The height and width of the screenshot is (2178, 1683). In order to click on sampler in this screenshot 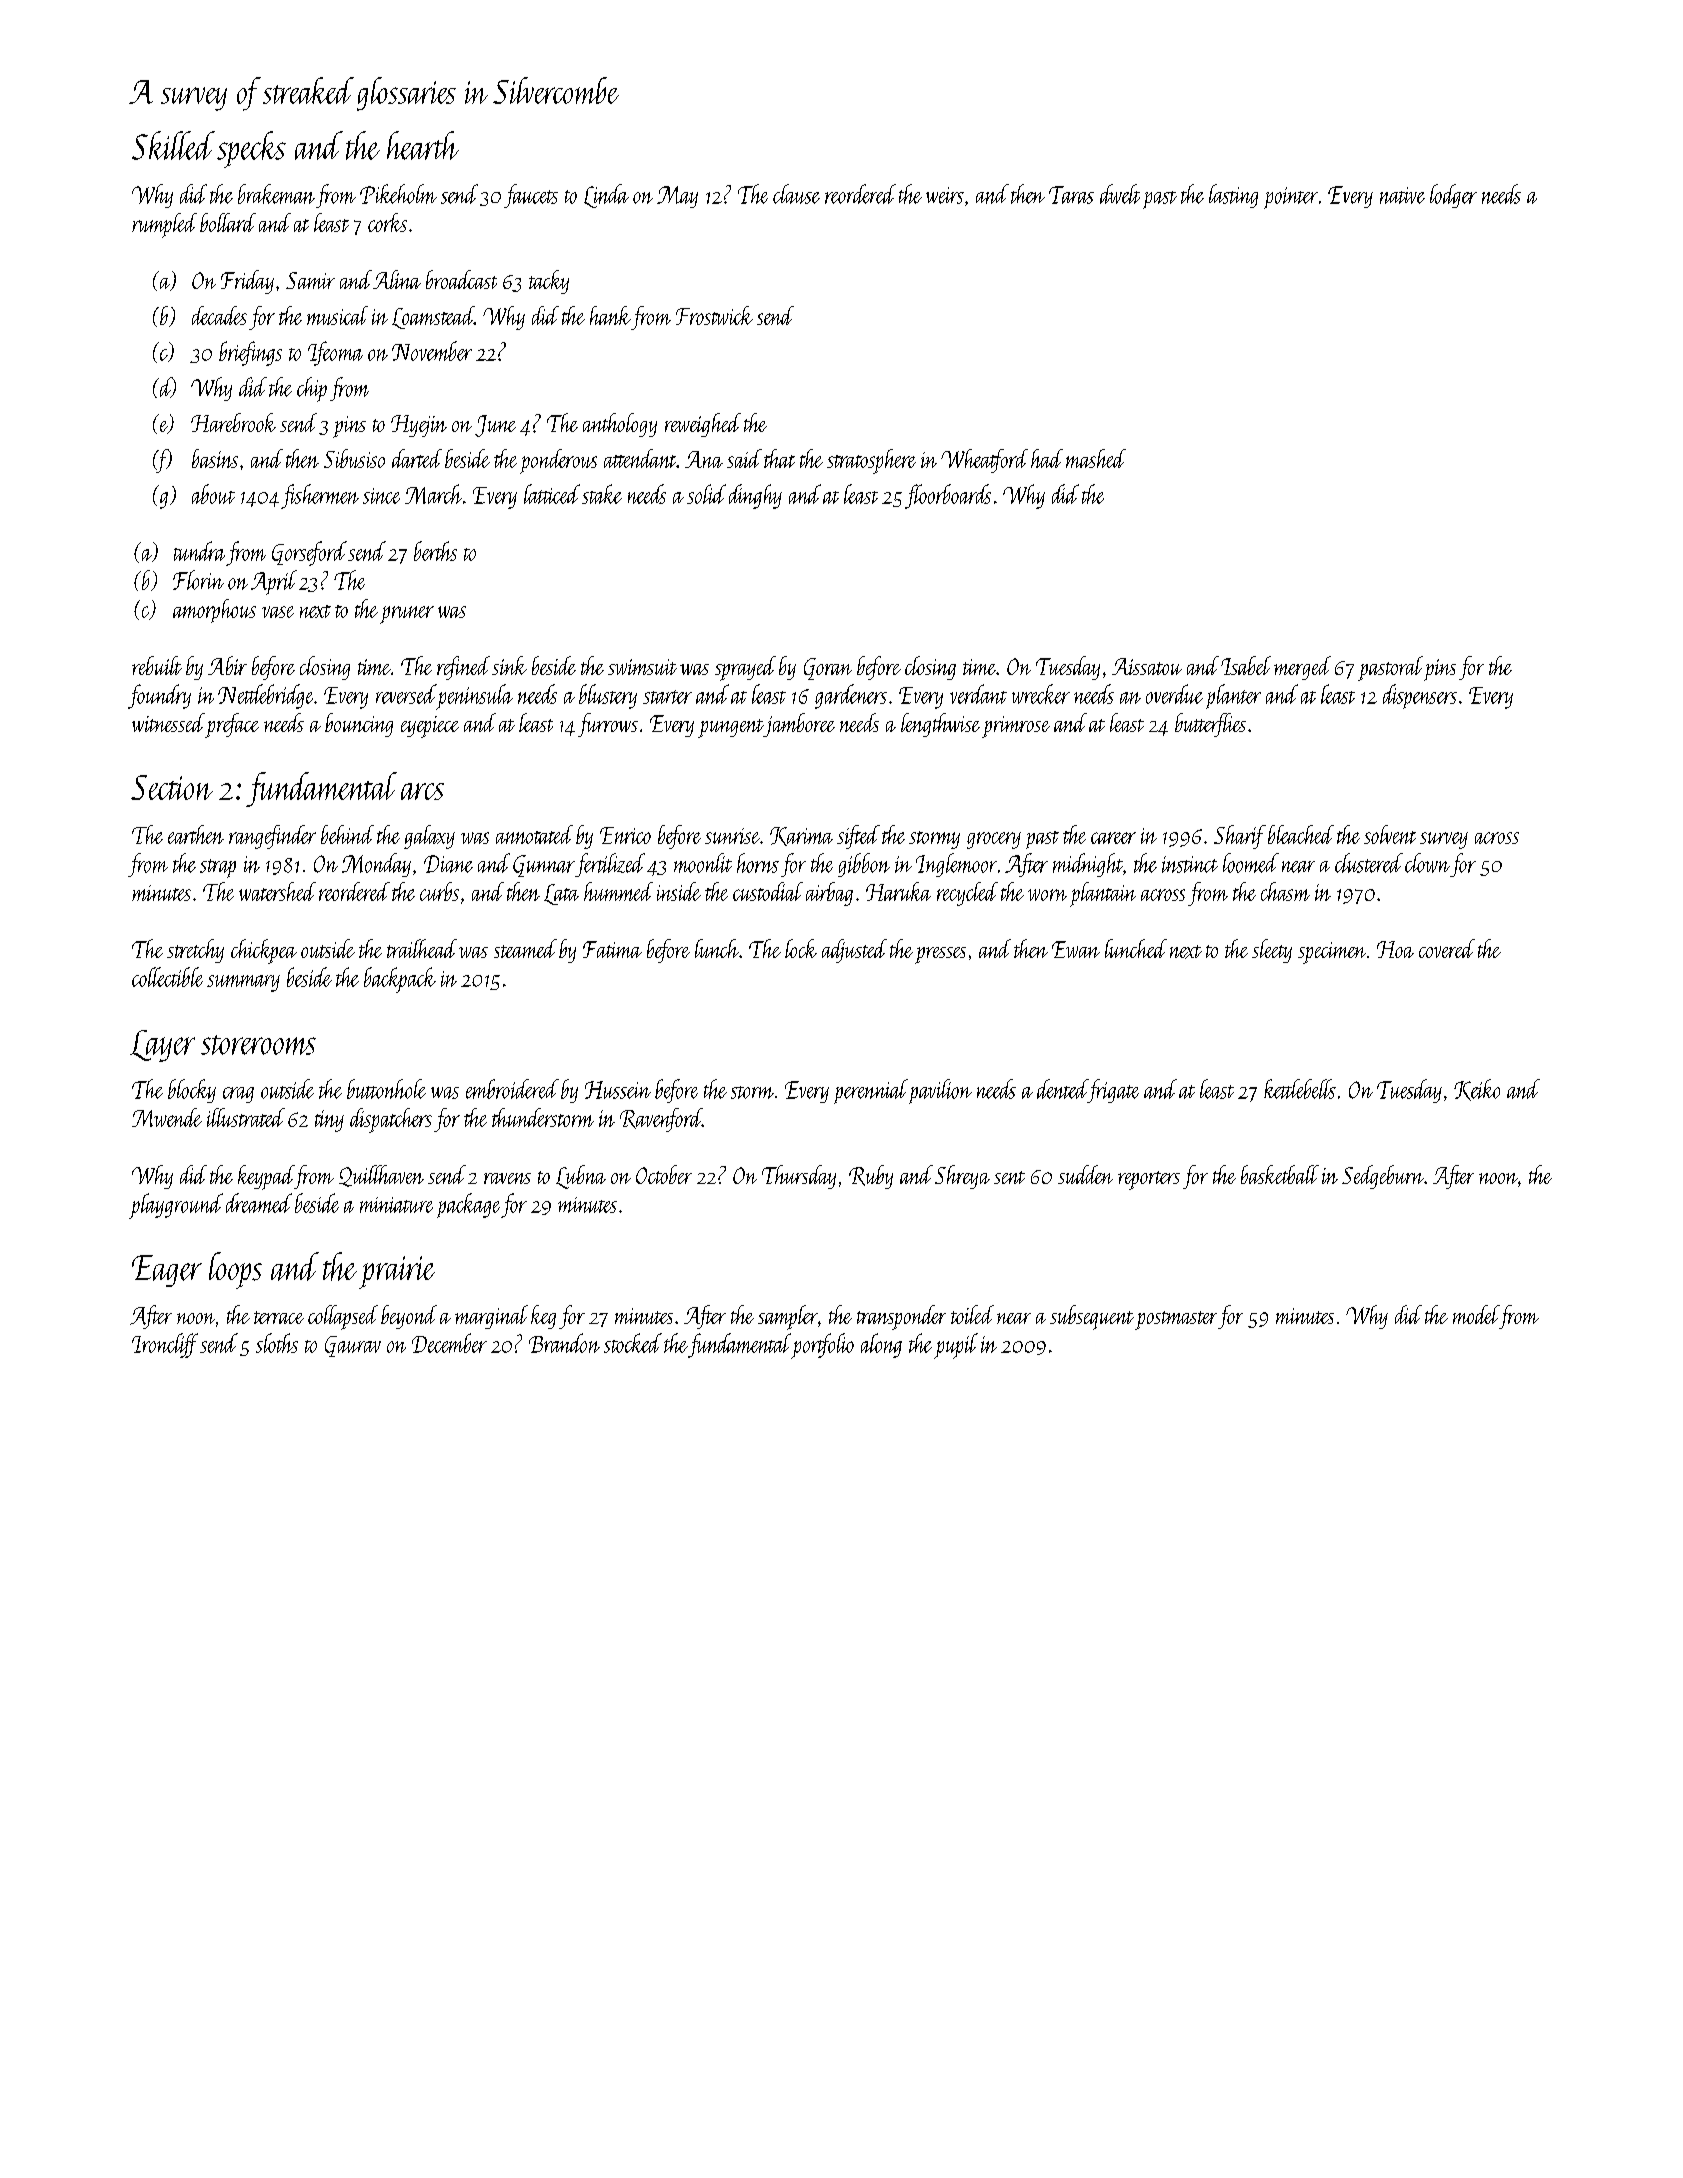, I will do `click(788, 1317)`.
